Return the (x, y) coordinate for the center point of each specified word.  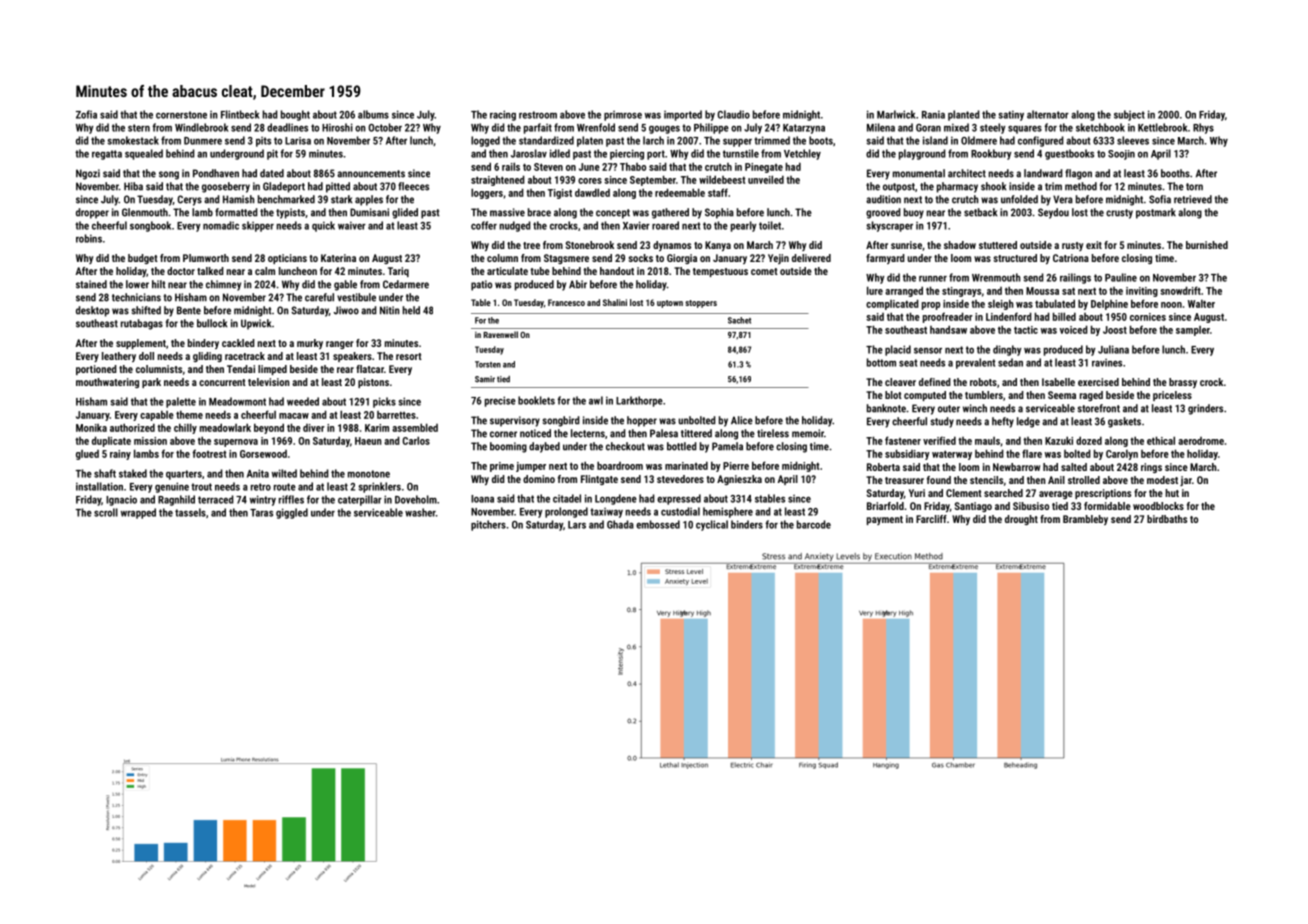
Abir (578, 284)
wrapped (138, 513)
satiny (1011, 115)
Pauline (1121, 277)
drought (1021, 520)
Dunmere (203, 141)
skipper (258, 226)
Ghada (620, 524)
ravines (1107, 363)
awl (596, 400)
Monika (91, 428)
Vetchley (802, 154)
